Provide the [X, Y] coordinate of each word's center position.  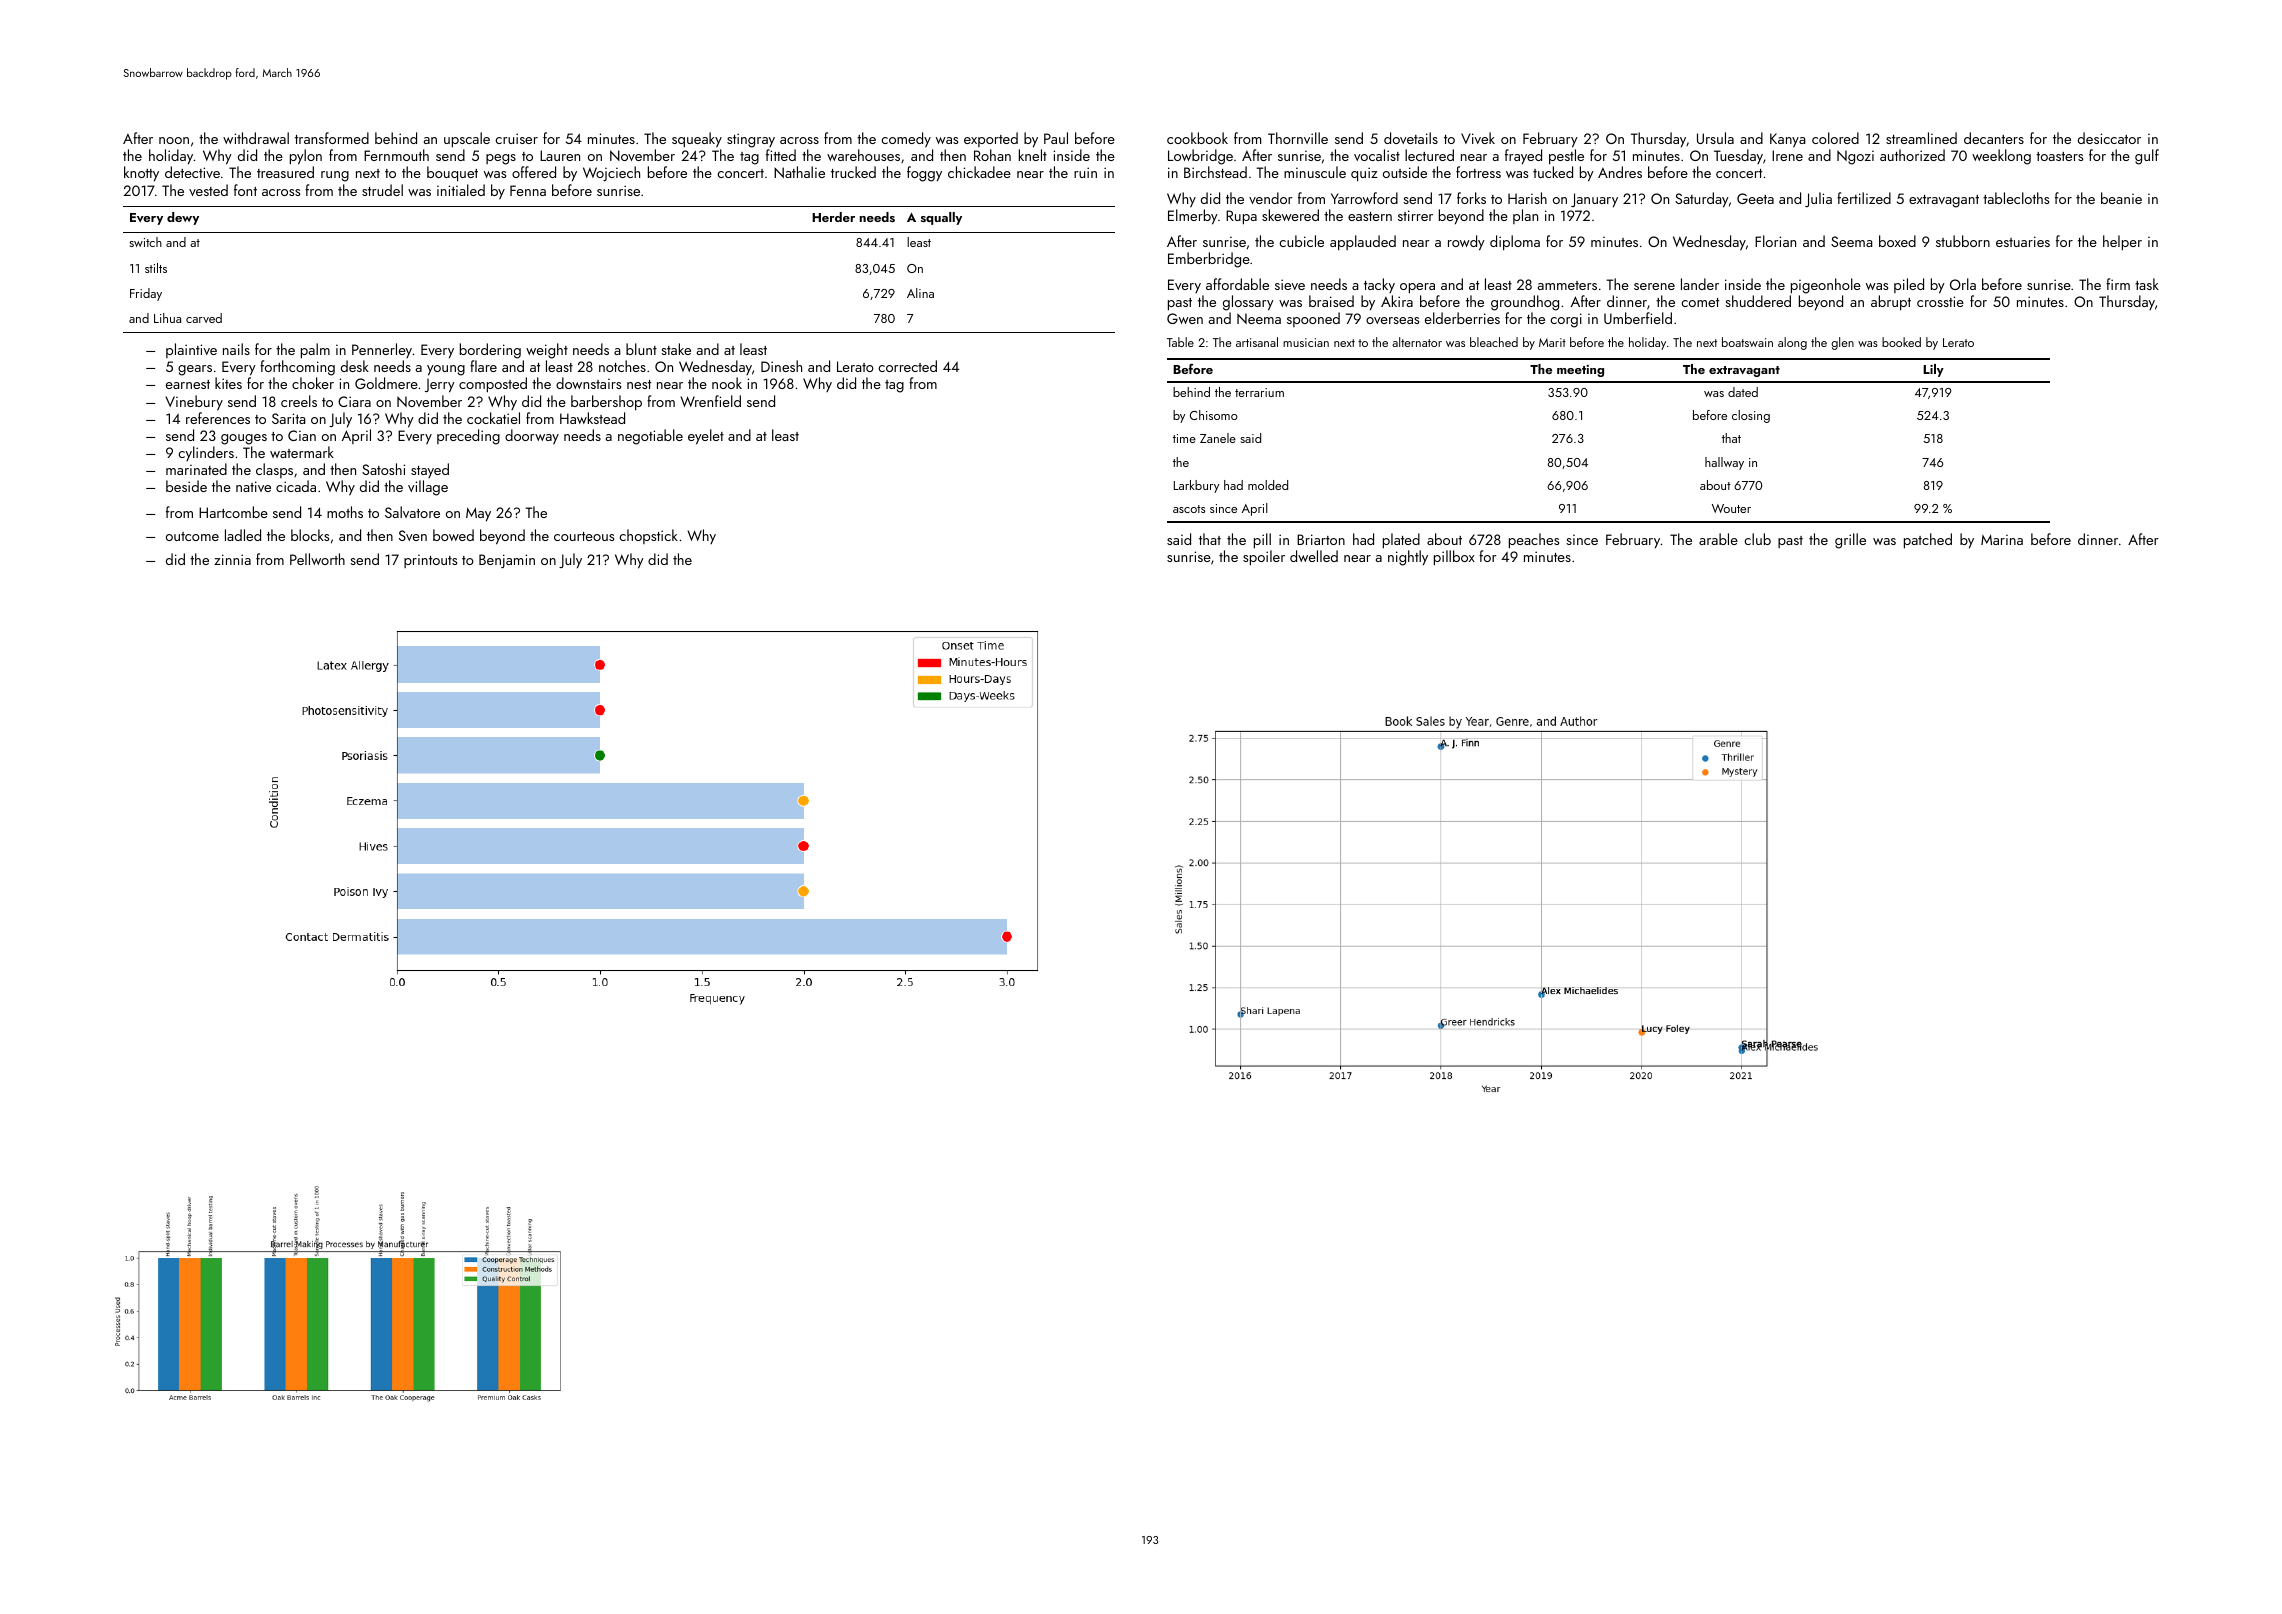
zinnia [232, 559]
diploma [1515, 243]
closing [1751, 416]
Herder [833, 217]
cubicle [1301, 241]
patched [1928, 541]
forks [1471, 198]
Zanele [1218, 438]
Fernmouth [396, 155]
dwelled [1314, 556]
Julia [1818, 199]
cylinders [206, 453]
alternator [1417, 342]
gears [195, 370]
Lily [1933, 370]
